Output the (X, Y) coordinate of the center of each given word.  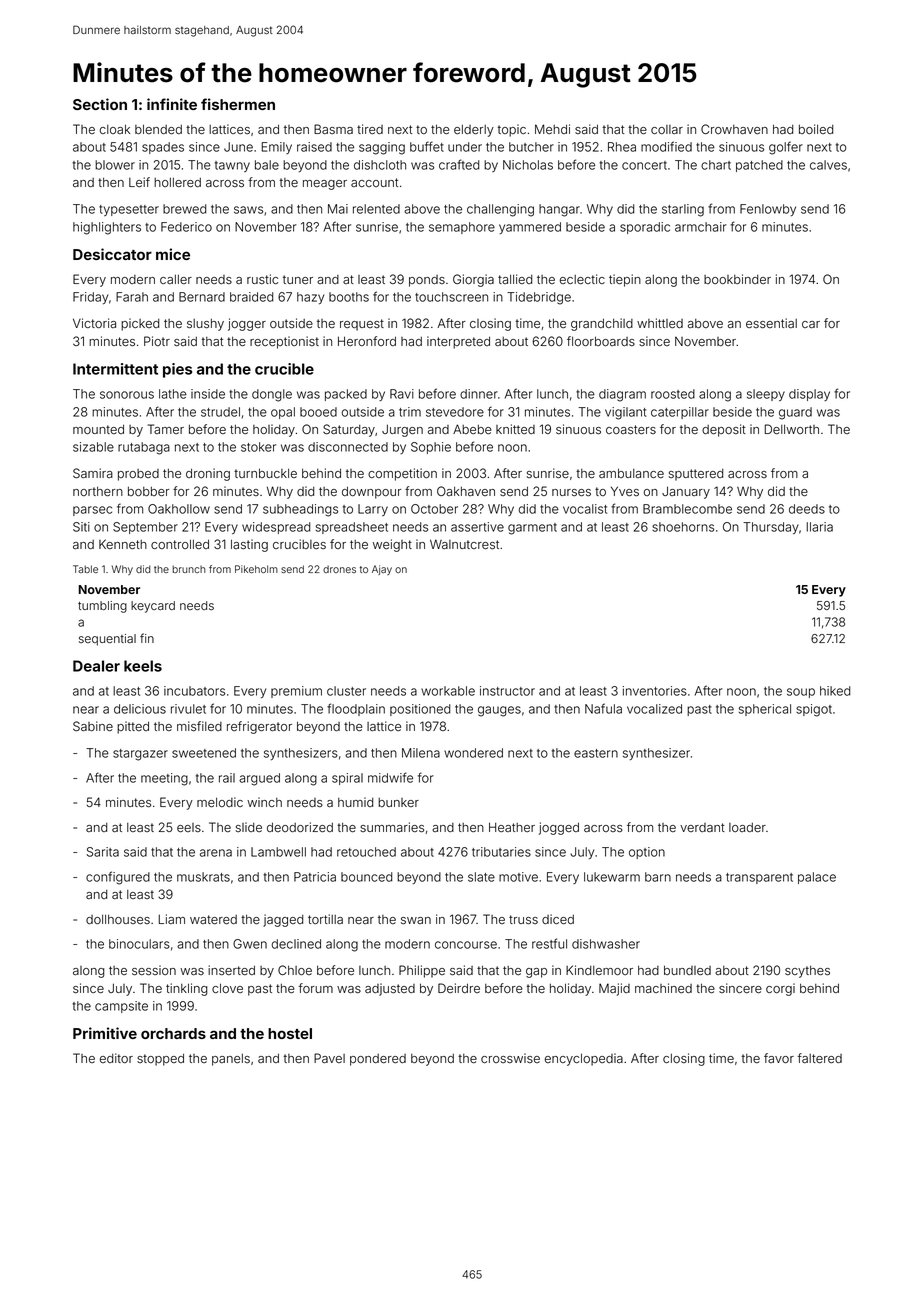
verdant (702, 827)
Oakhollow (179, 509)
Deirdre (459, 988)
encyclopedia (584, 1059)
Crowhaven (734, 129)
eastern (596, 753)
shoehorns (683, 527)
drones (339, 569)
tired (370, 129)
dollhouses (118, 919)
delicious (140, 709)
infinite (172, 104)
